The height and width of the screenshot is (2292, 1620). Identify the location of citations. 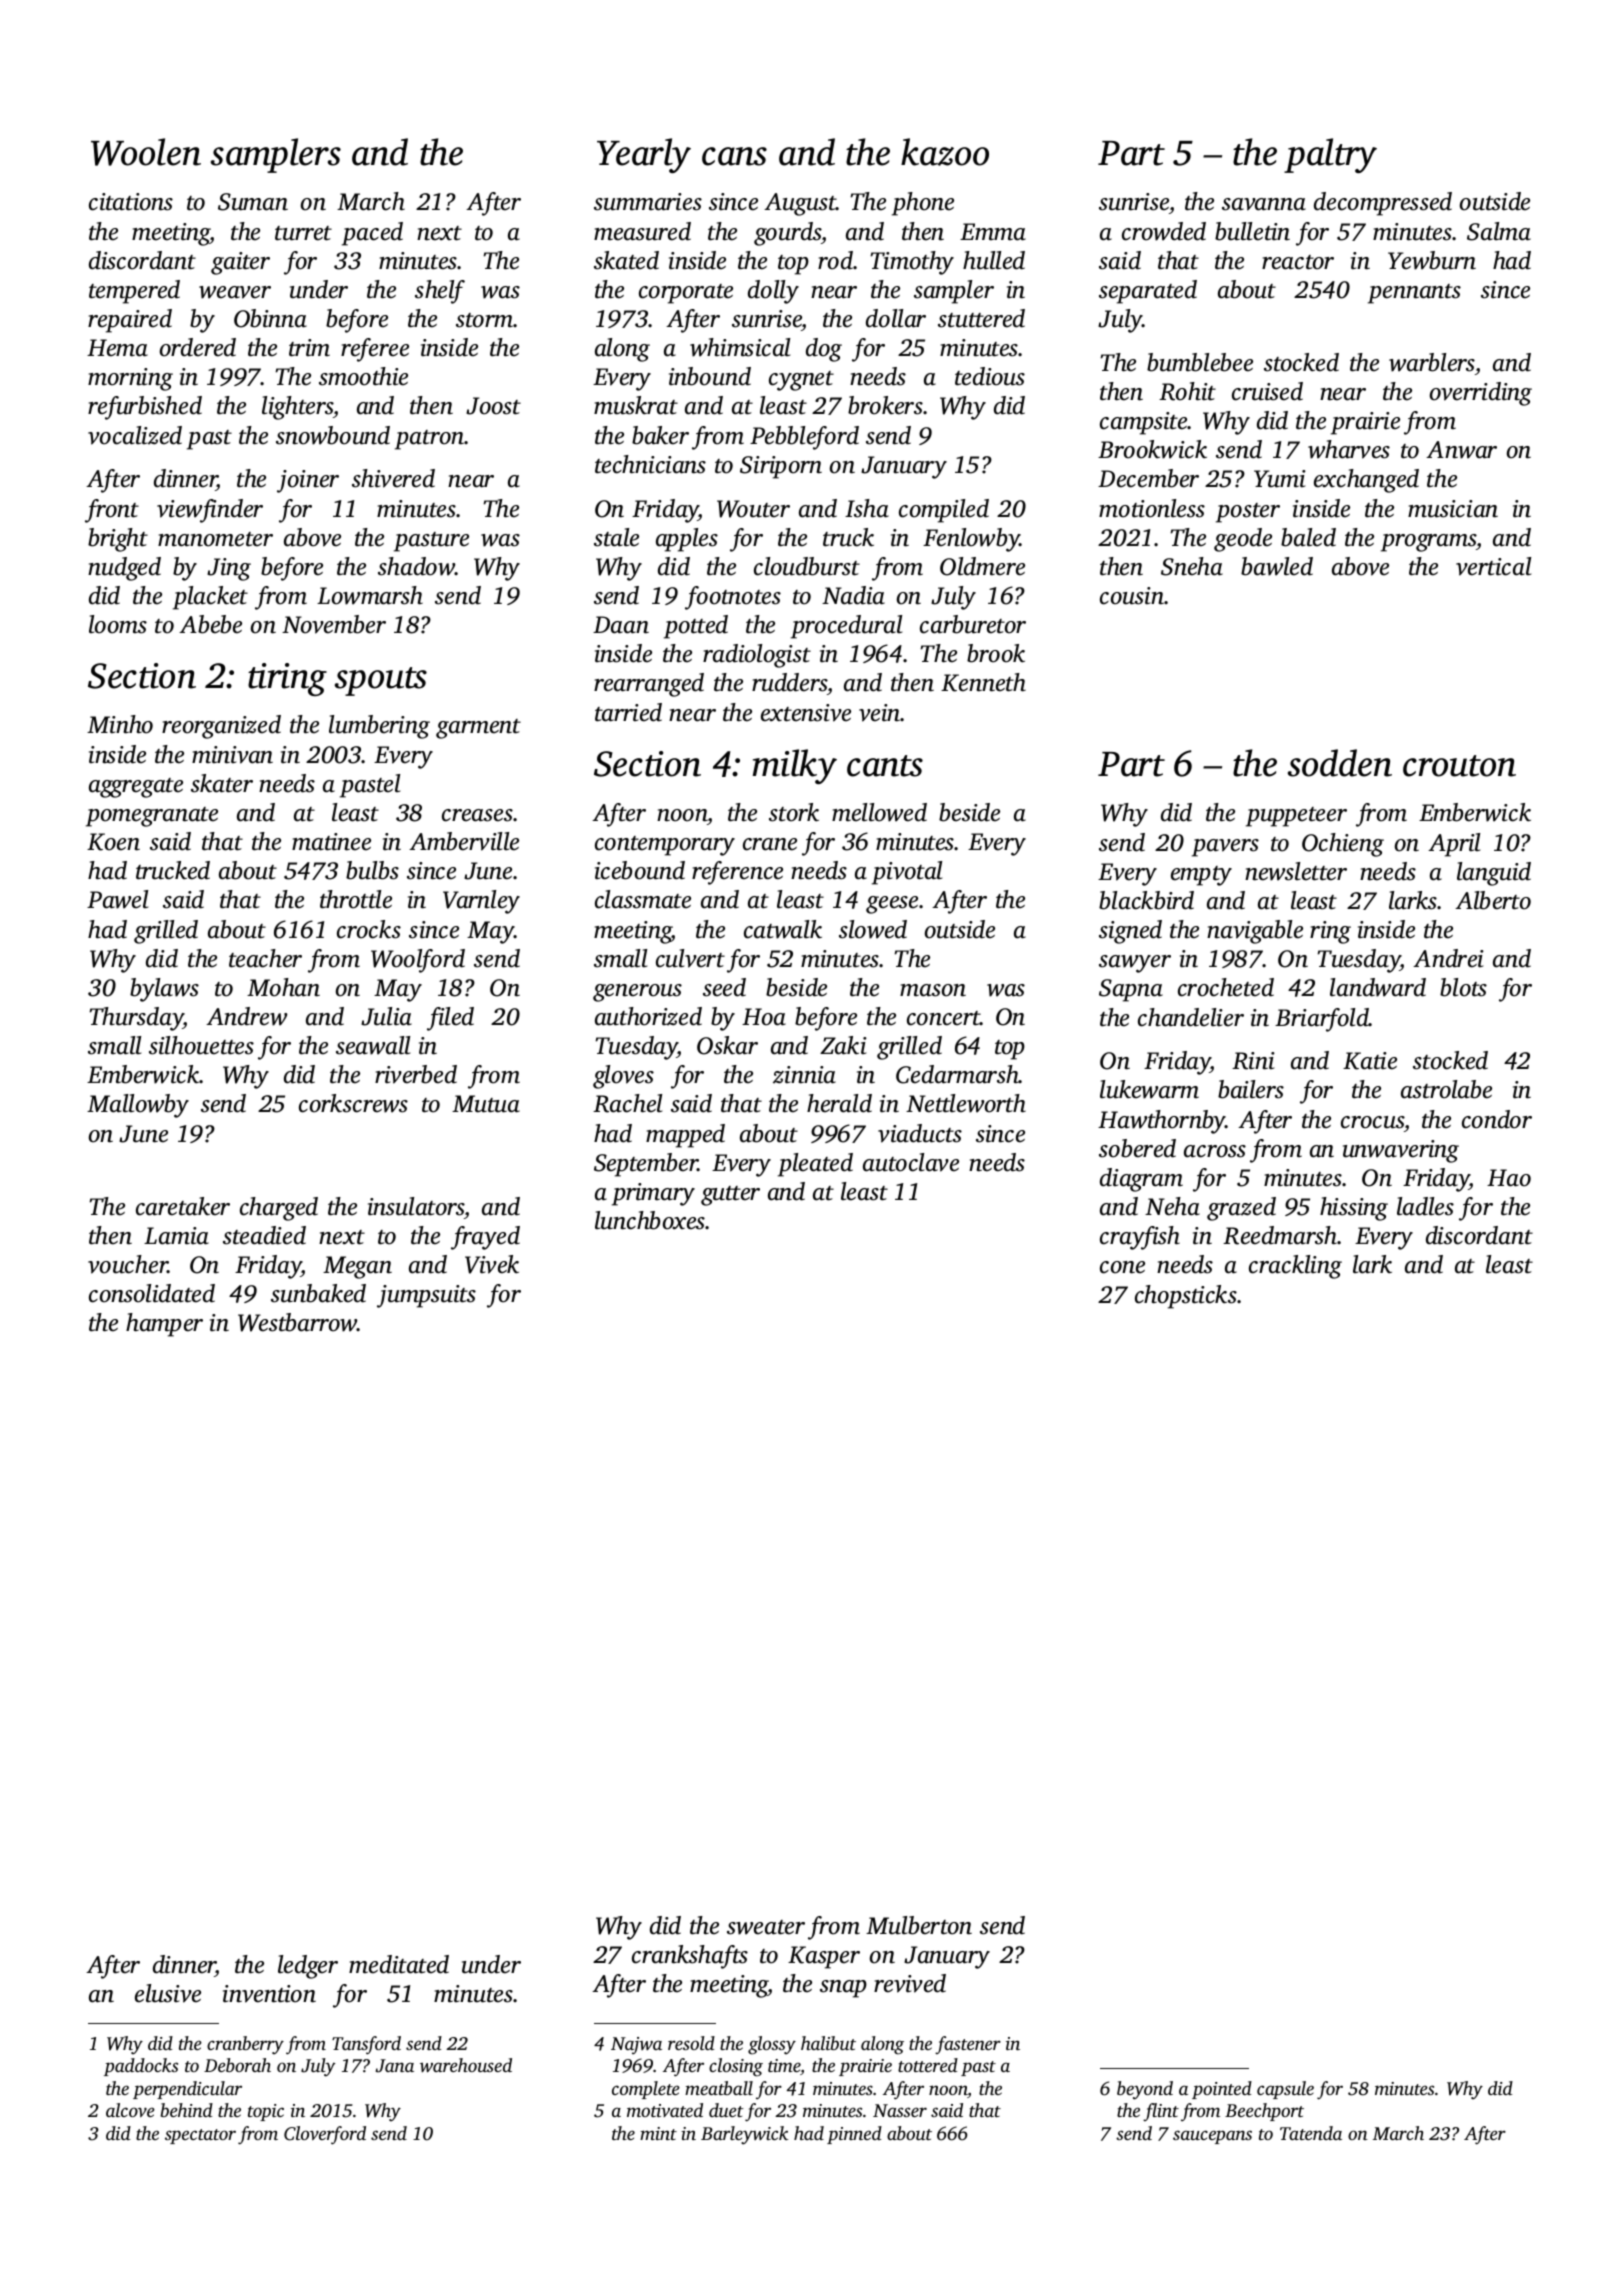
(131, 202).
